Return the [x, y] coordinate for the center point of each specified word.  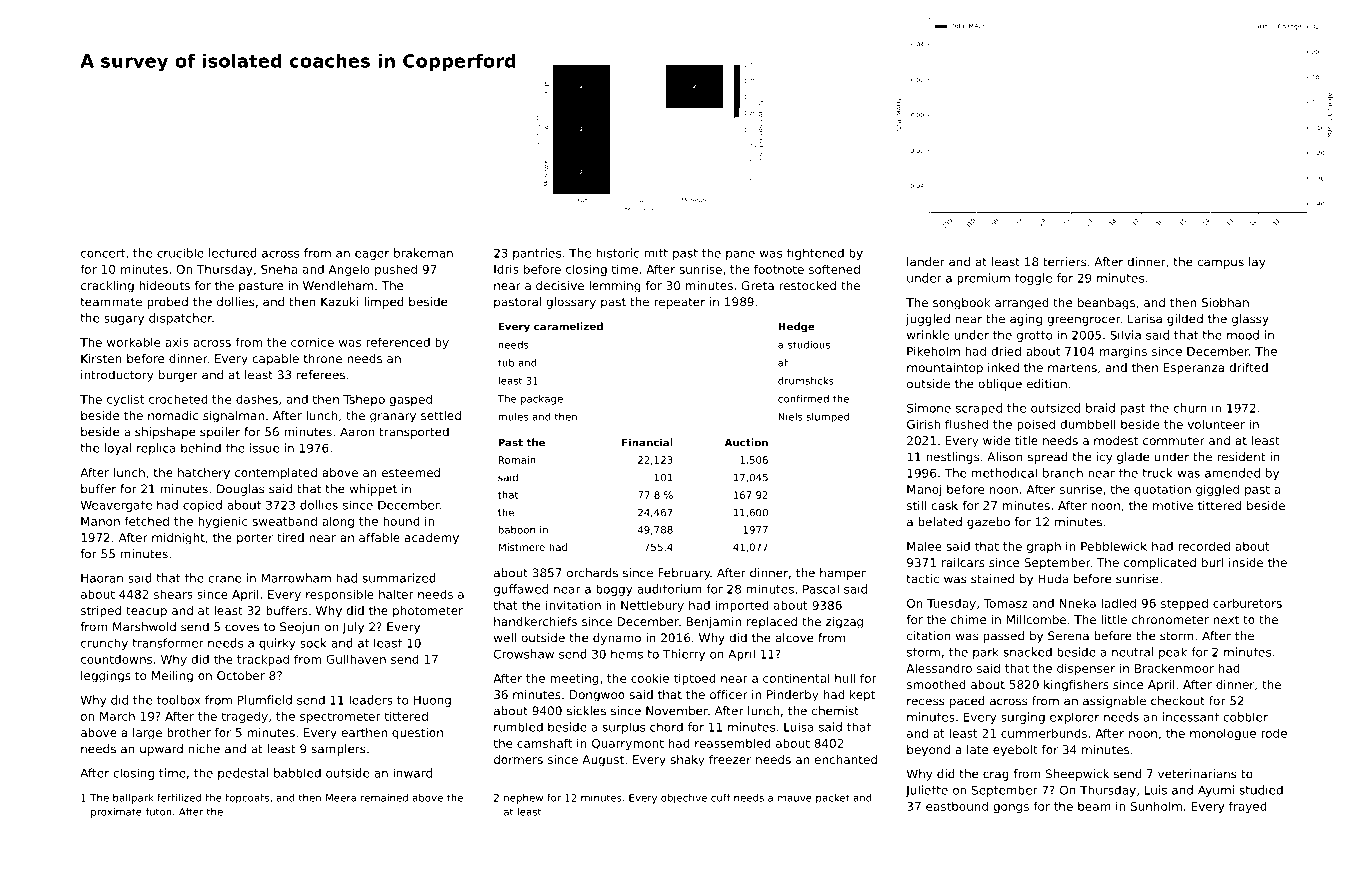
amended [1232, 473]
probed [167, 303]
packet [833, 799]
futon [159, 811]
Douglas [240, 490]
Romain [517, 460]
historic [617, 253]
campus [1220, 264]
